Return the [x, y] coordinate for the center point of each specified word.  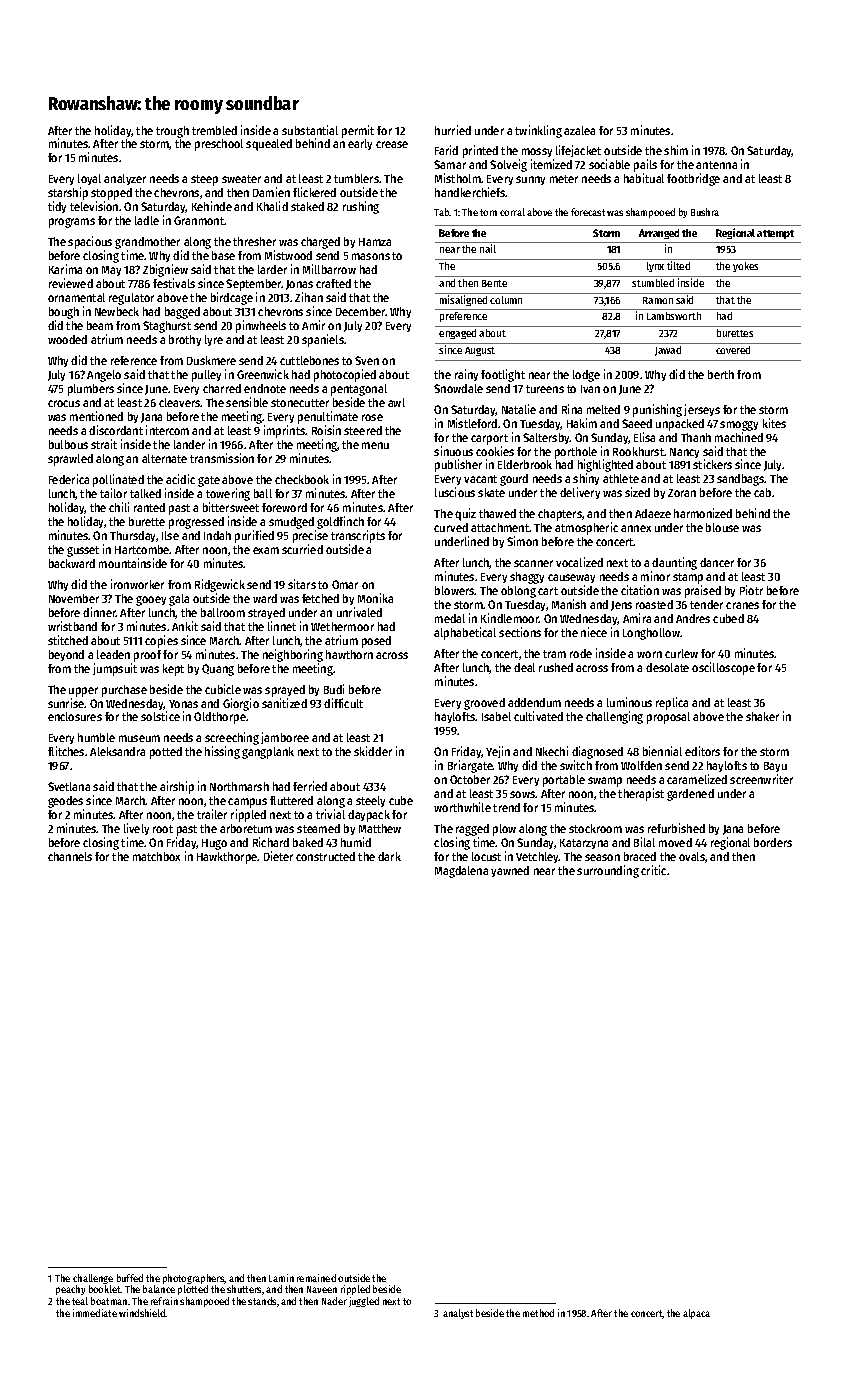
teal [80, 1301]
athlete [621, 478]
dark [389, 856]
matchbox [156, 856]
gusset [83, 551]
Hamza [375, 242]
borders [773, 842]
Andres [693, 618]
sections [520, 632]
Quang [218, 670]
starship [68, 193]
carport [489, 439]
